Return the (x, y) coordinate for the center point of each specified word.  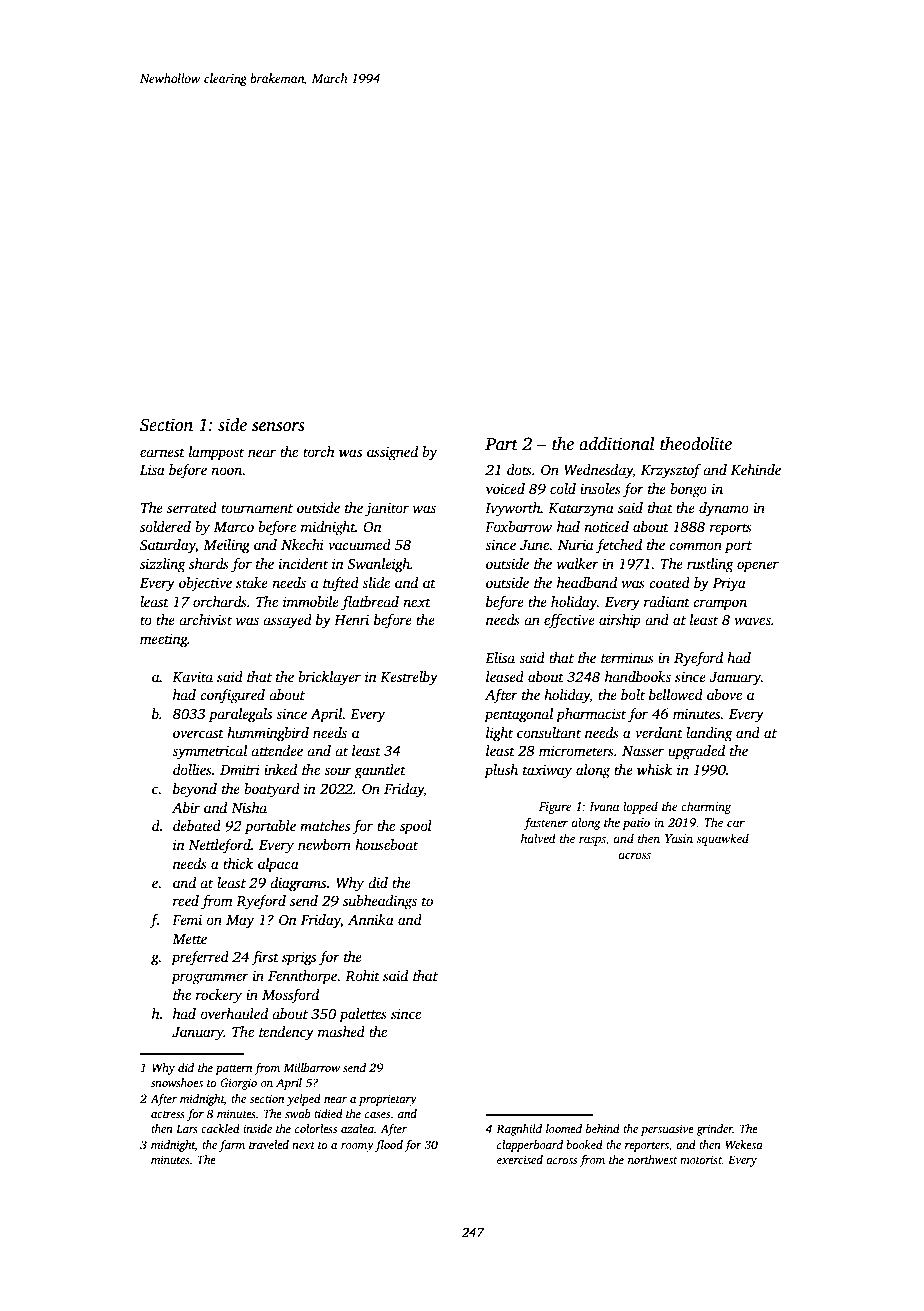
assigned (392, 453)
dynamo (724, 509)
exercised (520, 1159)
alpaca (278, 865)
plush (501, 771)
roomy (357, 1147)
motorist (701, 1159)
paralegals (240, 715)
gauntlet (380, 771)
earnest (162, 452)
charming (706, 807)
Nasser (643, 751)
